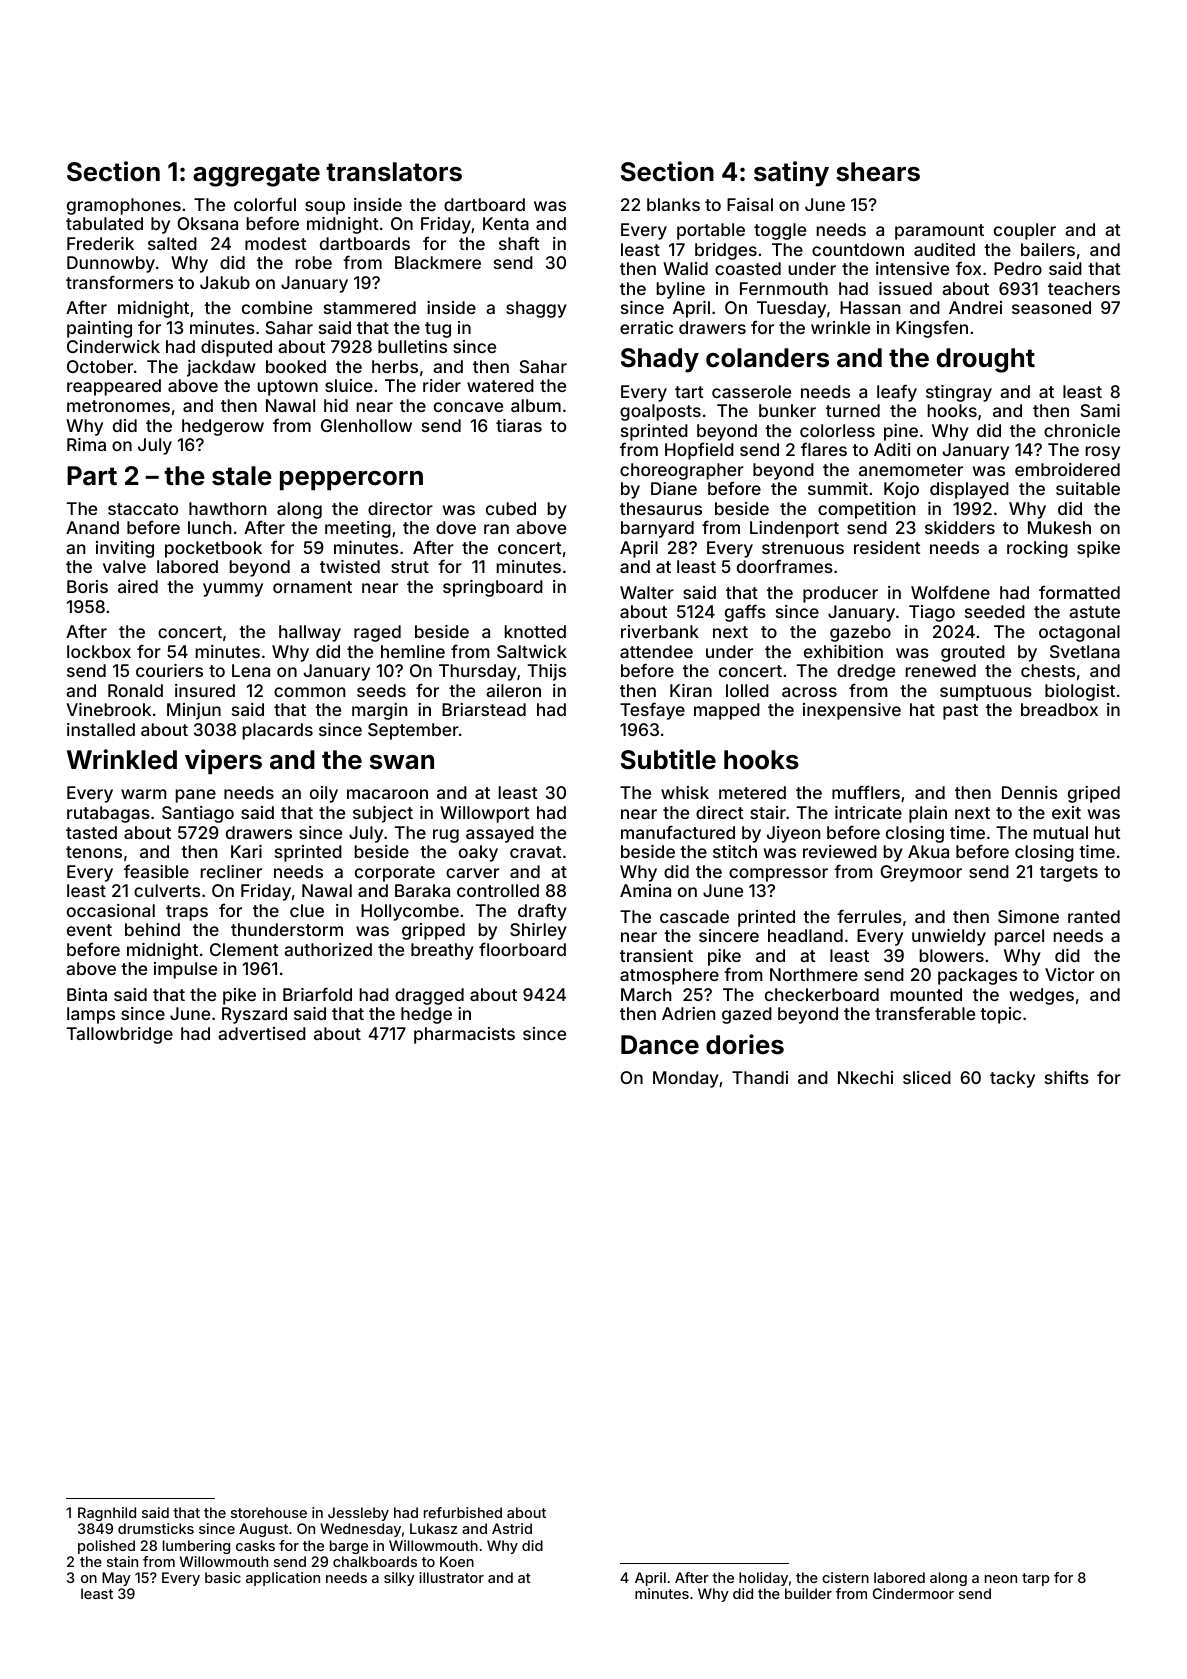  Describe the element at coordinates (207, 223) in the document. I see `Oksana` at that location.
